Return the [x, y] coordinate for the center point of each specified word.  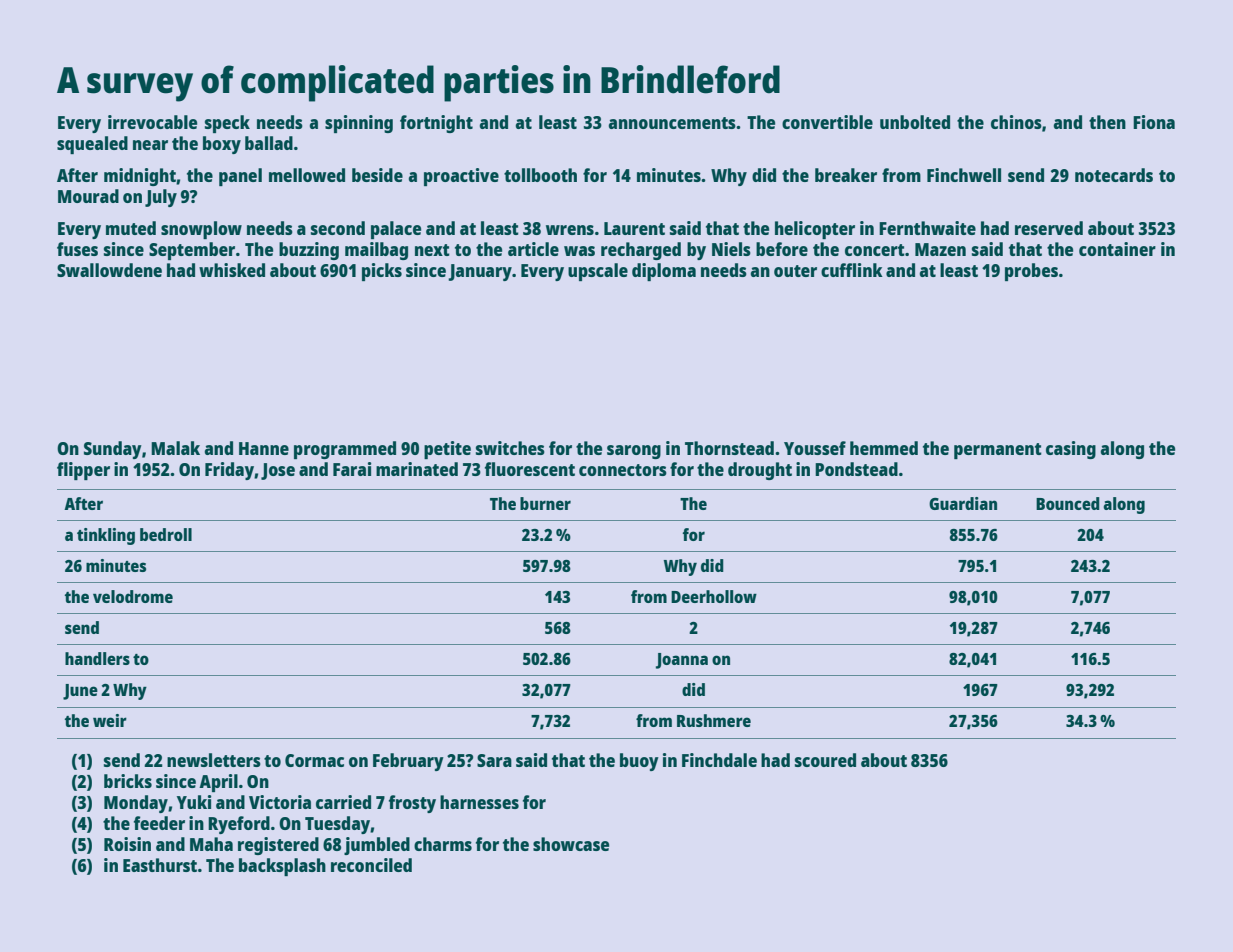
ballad [269, 143]
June [80, 692]
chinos [1016, 122]
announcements [672, 123]
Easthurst [160, 865]
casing [1071, 450]
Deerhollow [714, 596]
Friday [229, 471]
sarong [634, 452]
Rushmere [714, 720]
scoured [825, 760]
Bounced [1068, 503]
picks [382, 272]
